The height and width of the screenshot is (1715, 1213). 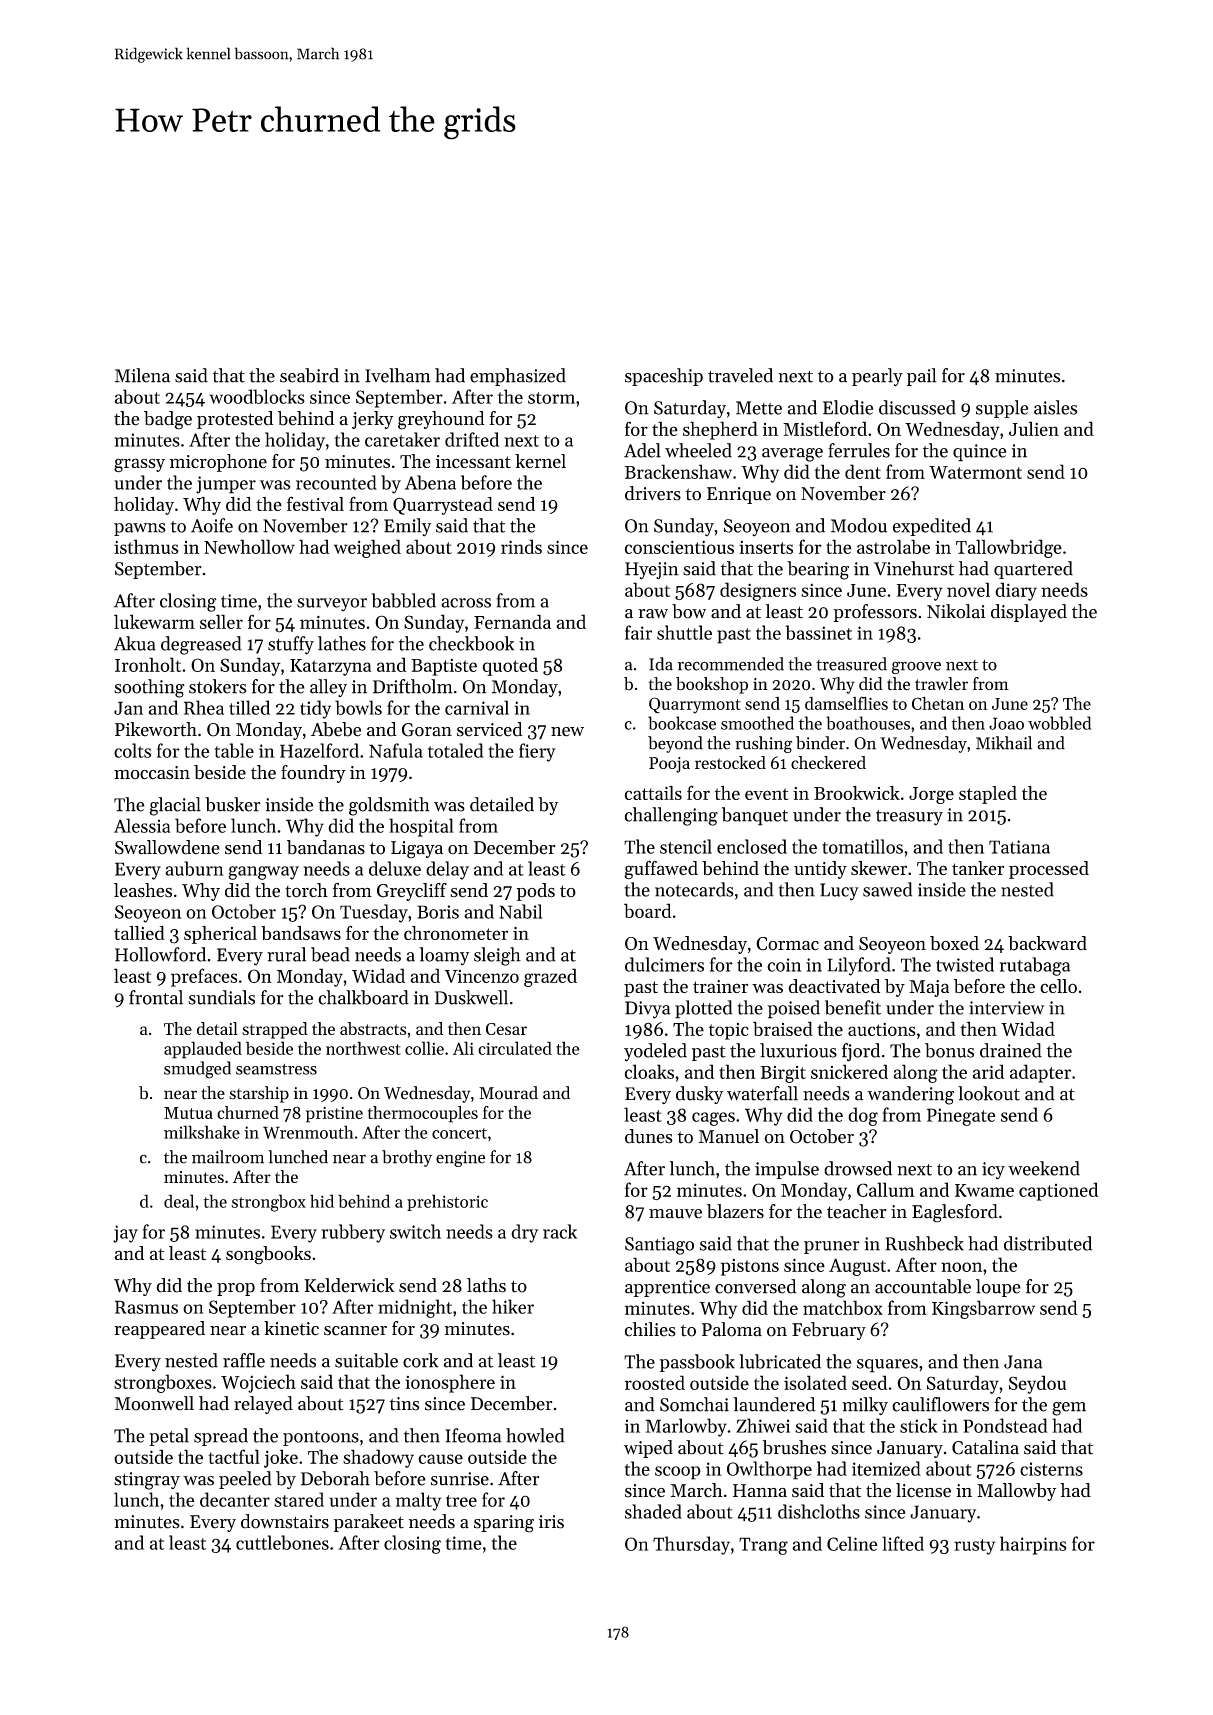 I want to click on shaded, so click(x=653, y=1511).
